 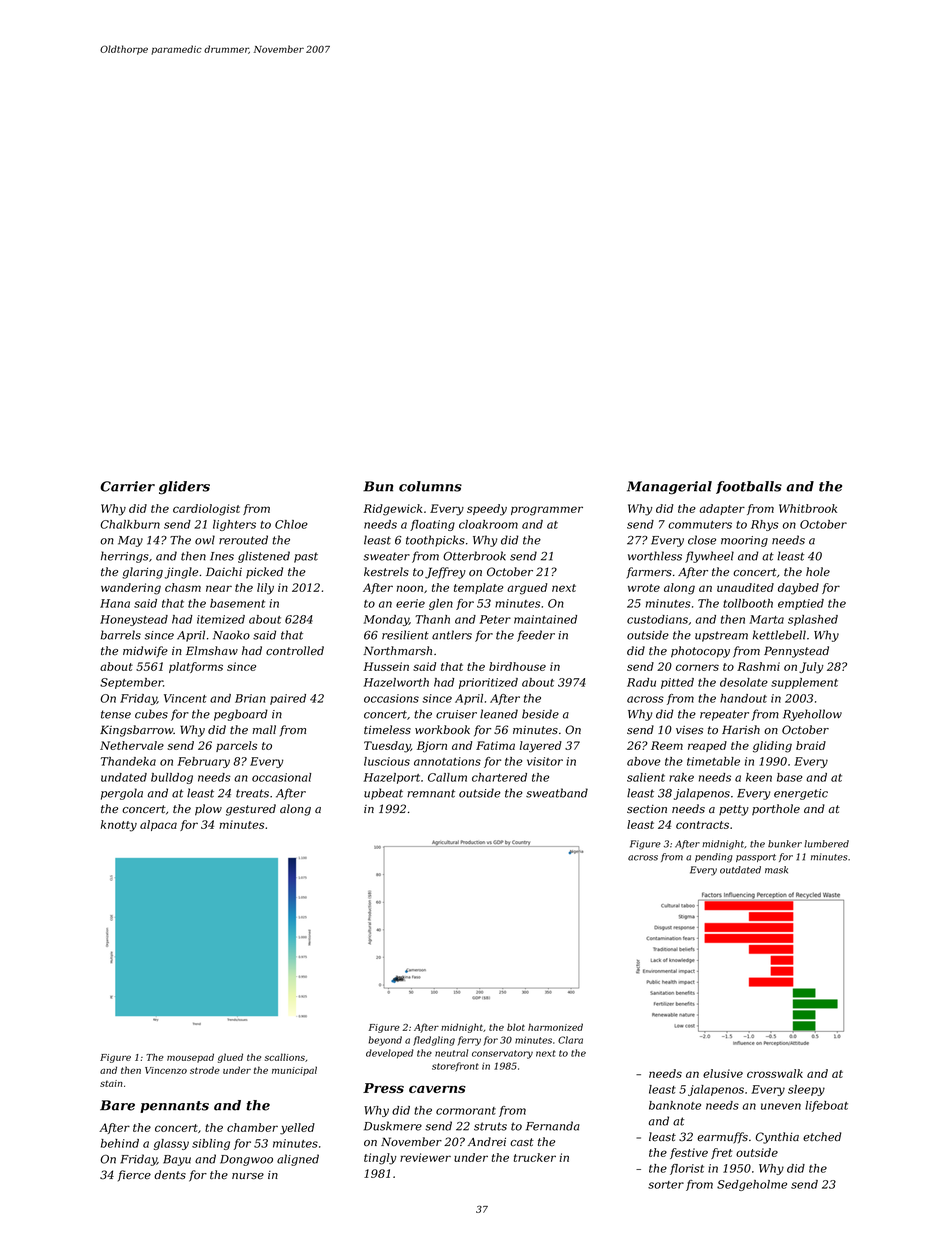 I want to click on Vincenzo, so click(x=166, y=1070).
